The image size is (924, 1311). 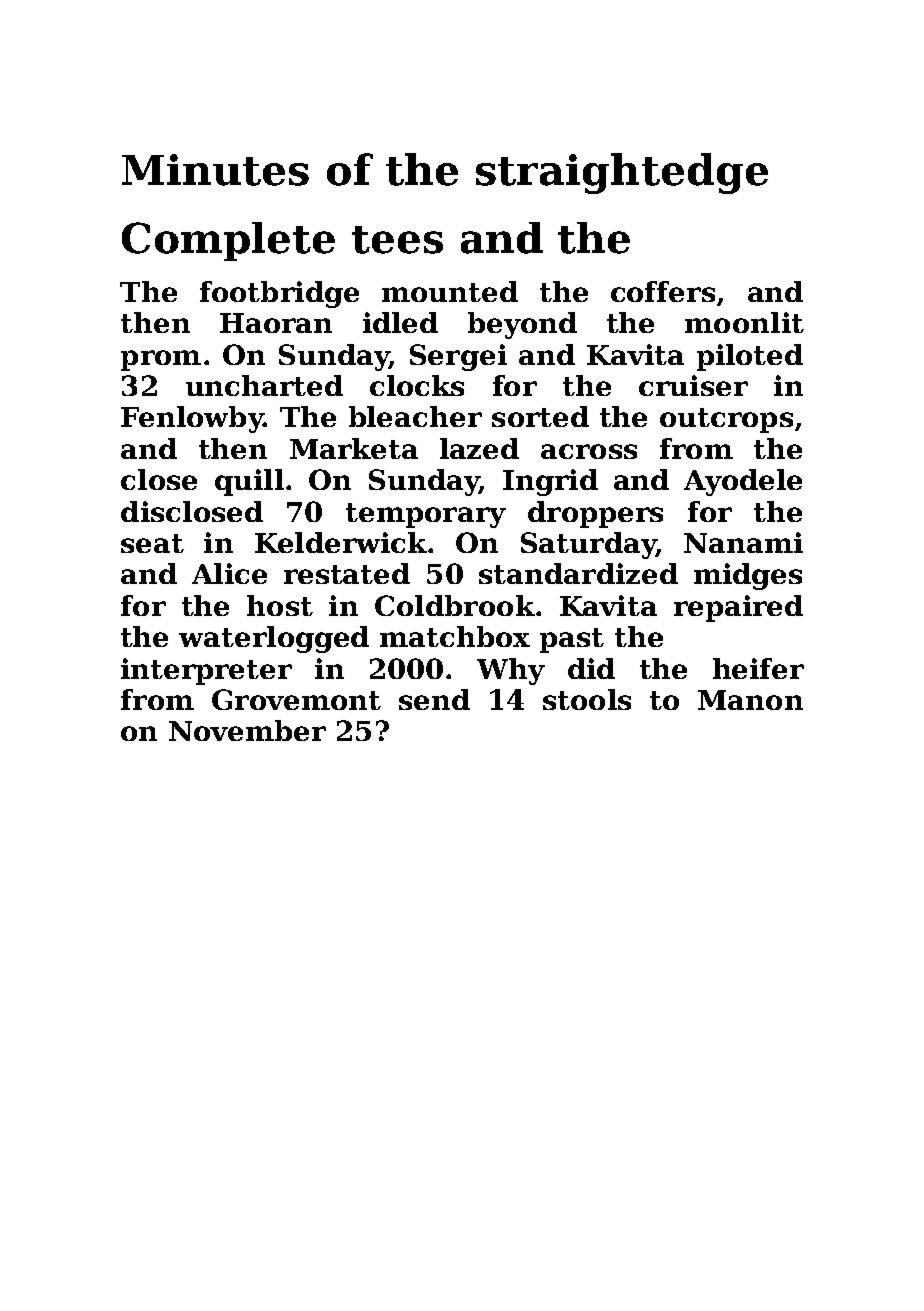 I want to click on repaired, so click(x=738, y=608).
